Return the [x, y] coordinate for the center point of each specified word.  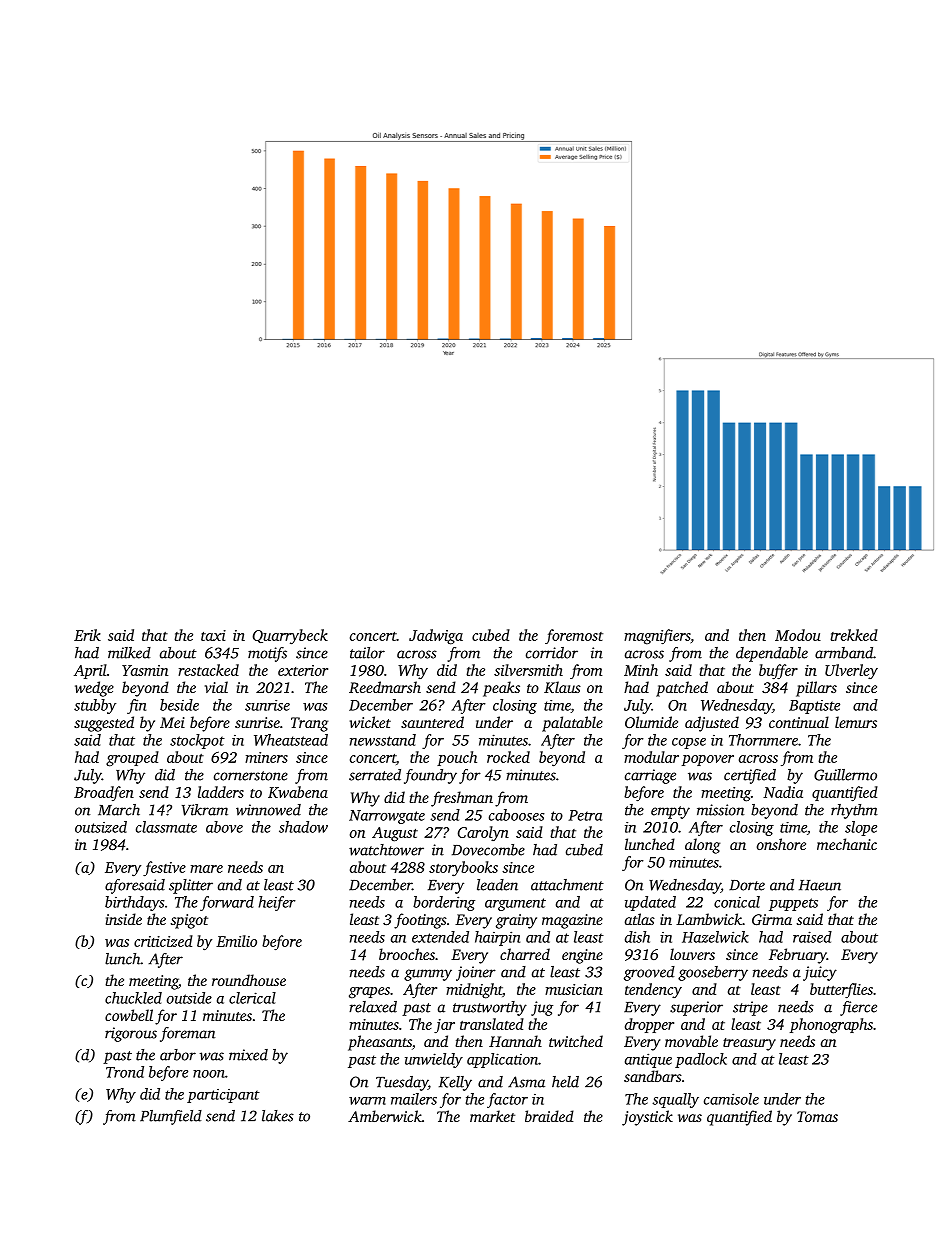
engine [582, 956]
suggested [104, 724]
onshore [781, 844]
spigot [189, 921]
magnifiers [657, 637]
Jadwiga [436, 637]
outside [189, 998]
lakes [278, 1116]
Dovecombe [488, 850]
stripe [750, 1008]
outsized [101, 827]
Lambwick [709, 919]
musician [574, 989]
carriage [650, 776]
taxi [213, 635]
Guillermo [845, 775]
